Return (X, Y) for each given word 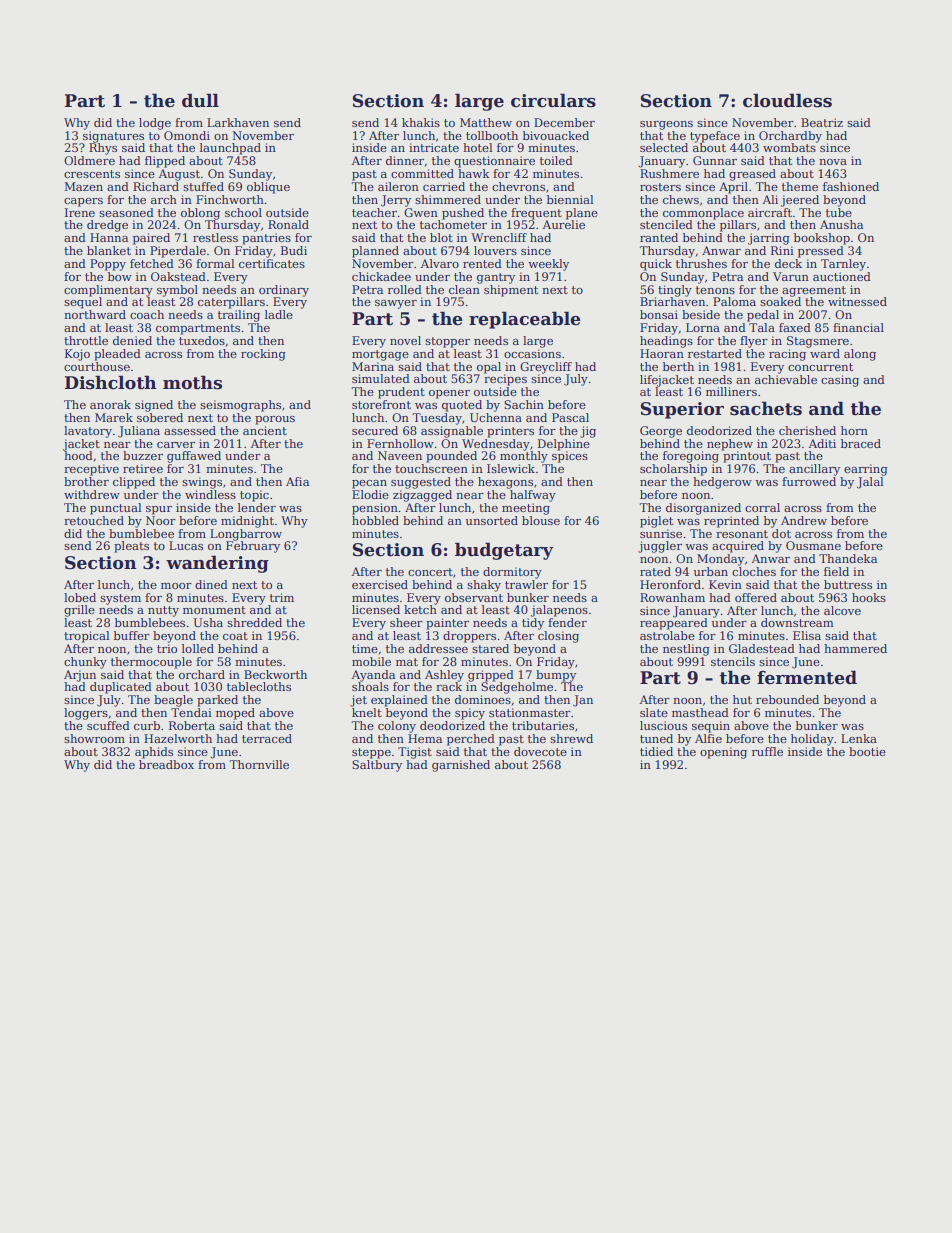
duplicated (121, 688)
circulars (553, 100)
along (860, 355)
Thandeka (848, 558)
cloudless (787, 100)
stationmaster (530, 712)
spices (570, 457)
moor (176, 586)
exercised (380, 584)
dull (200, 100)
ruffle (767, 751)
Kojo (77, 355)
